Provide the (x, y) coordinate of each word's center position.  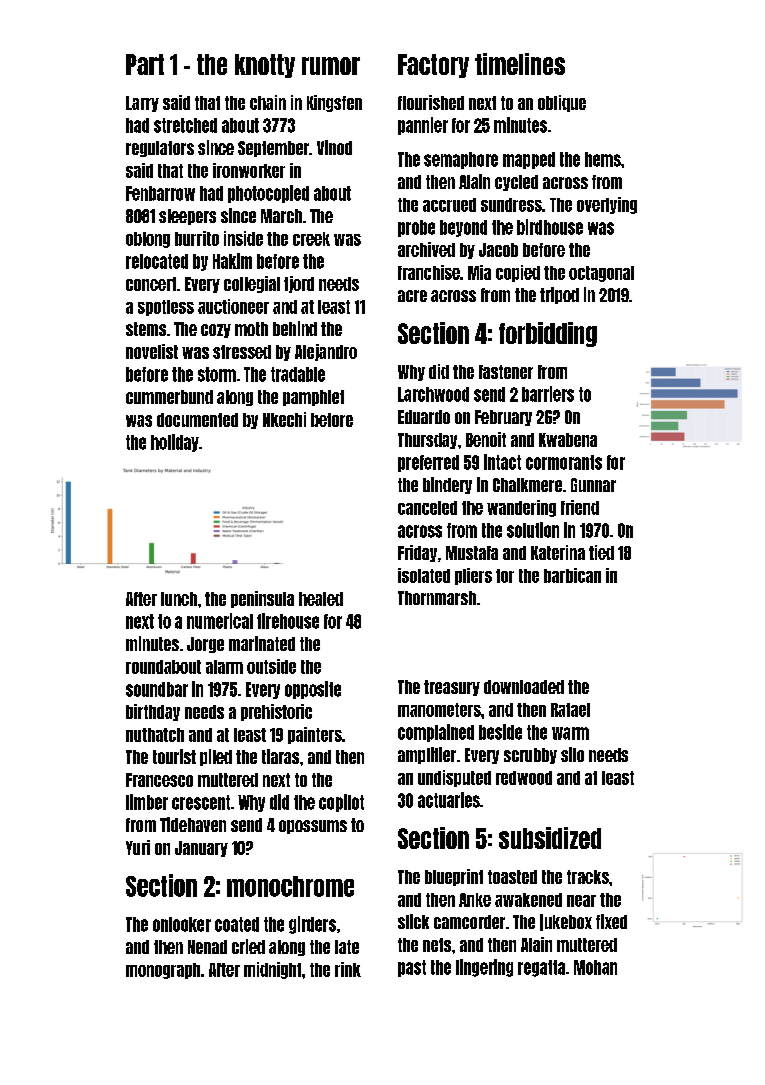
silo (572, 754)
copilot (341, 803)
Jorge (205, 645)
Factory (433, 66)
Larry (142, 104)
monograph (163, 971)
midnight (272, 970)
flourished (431, 102)
